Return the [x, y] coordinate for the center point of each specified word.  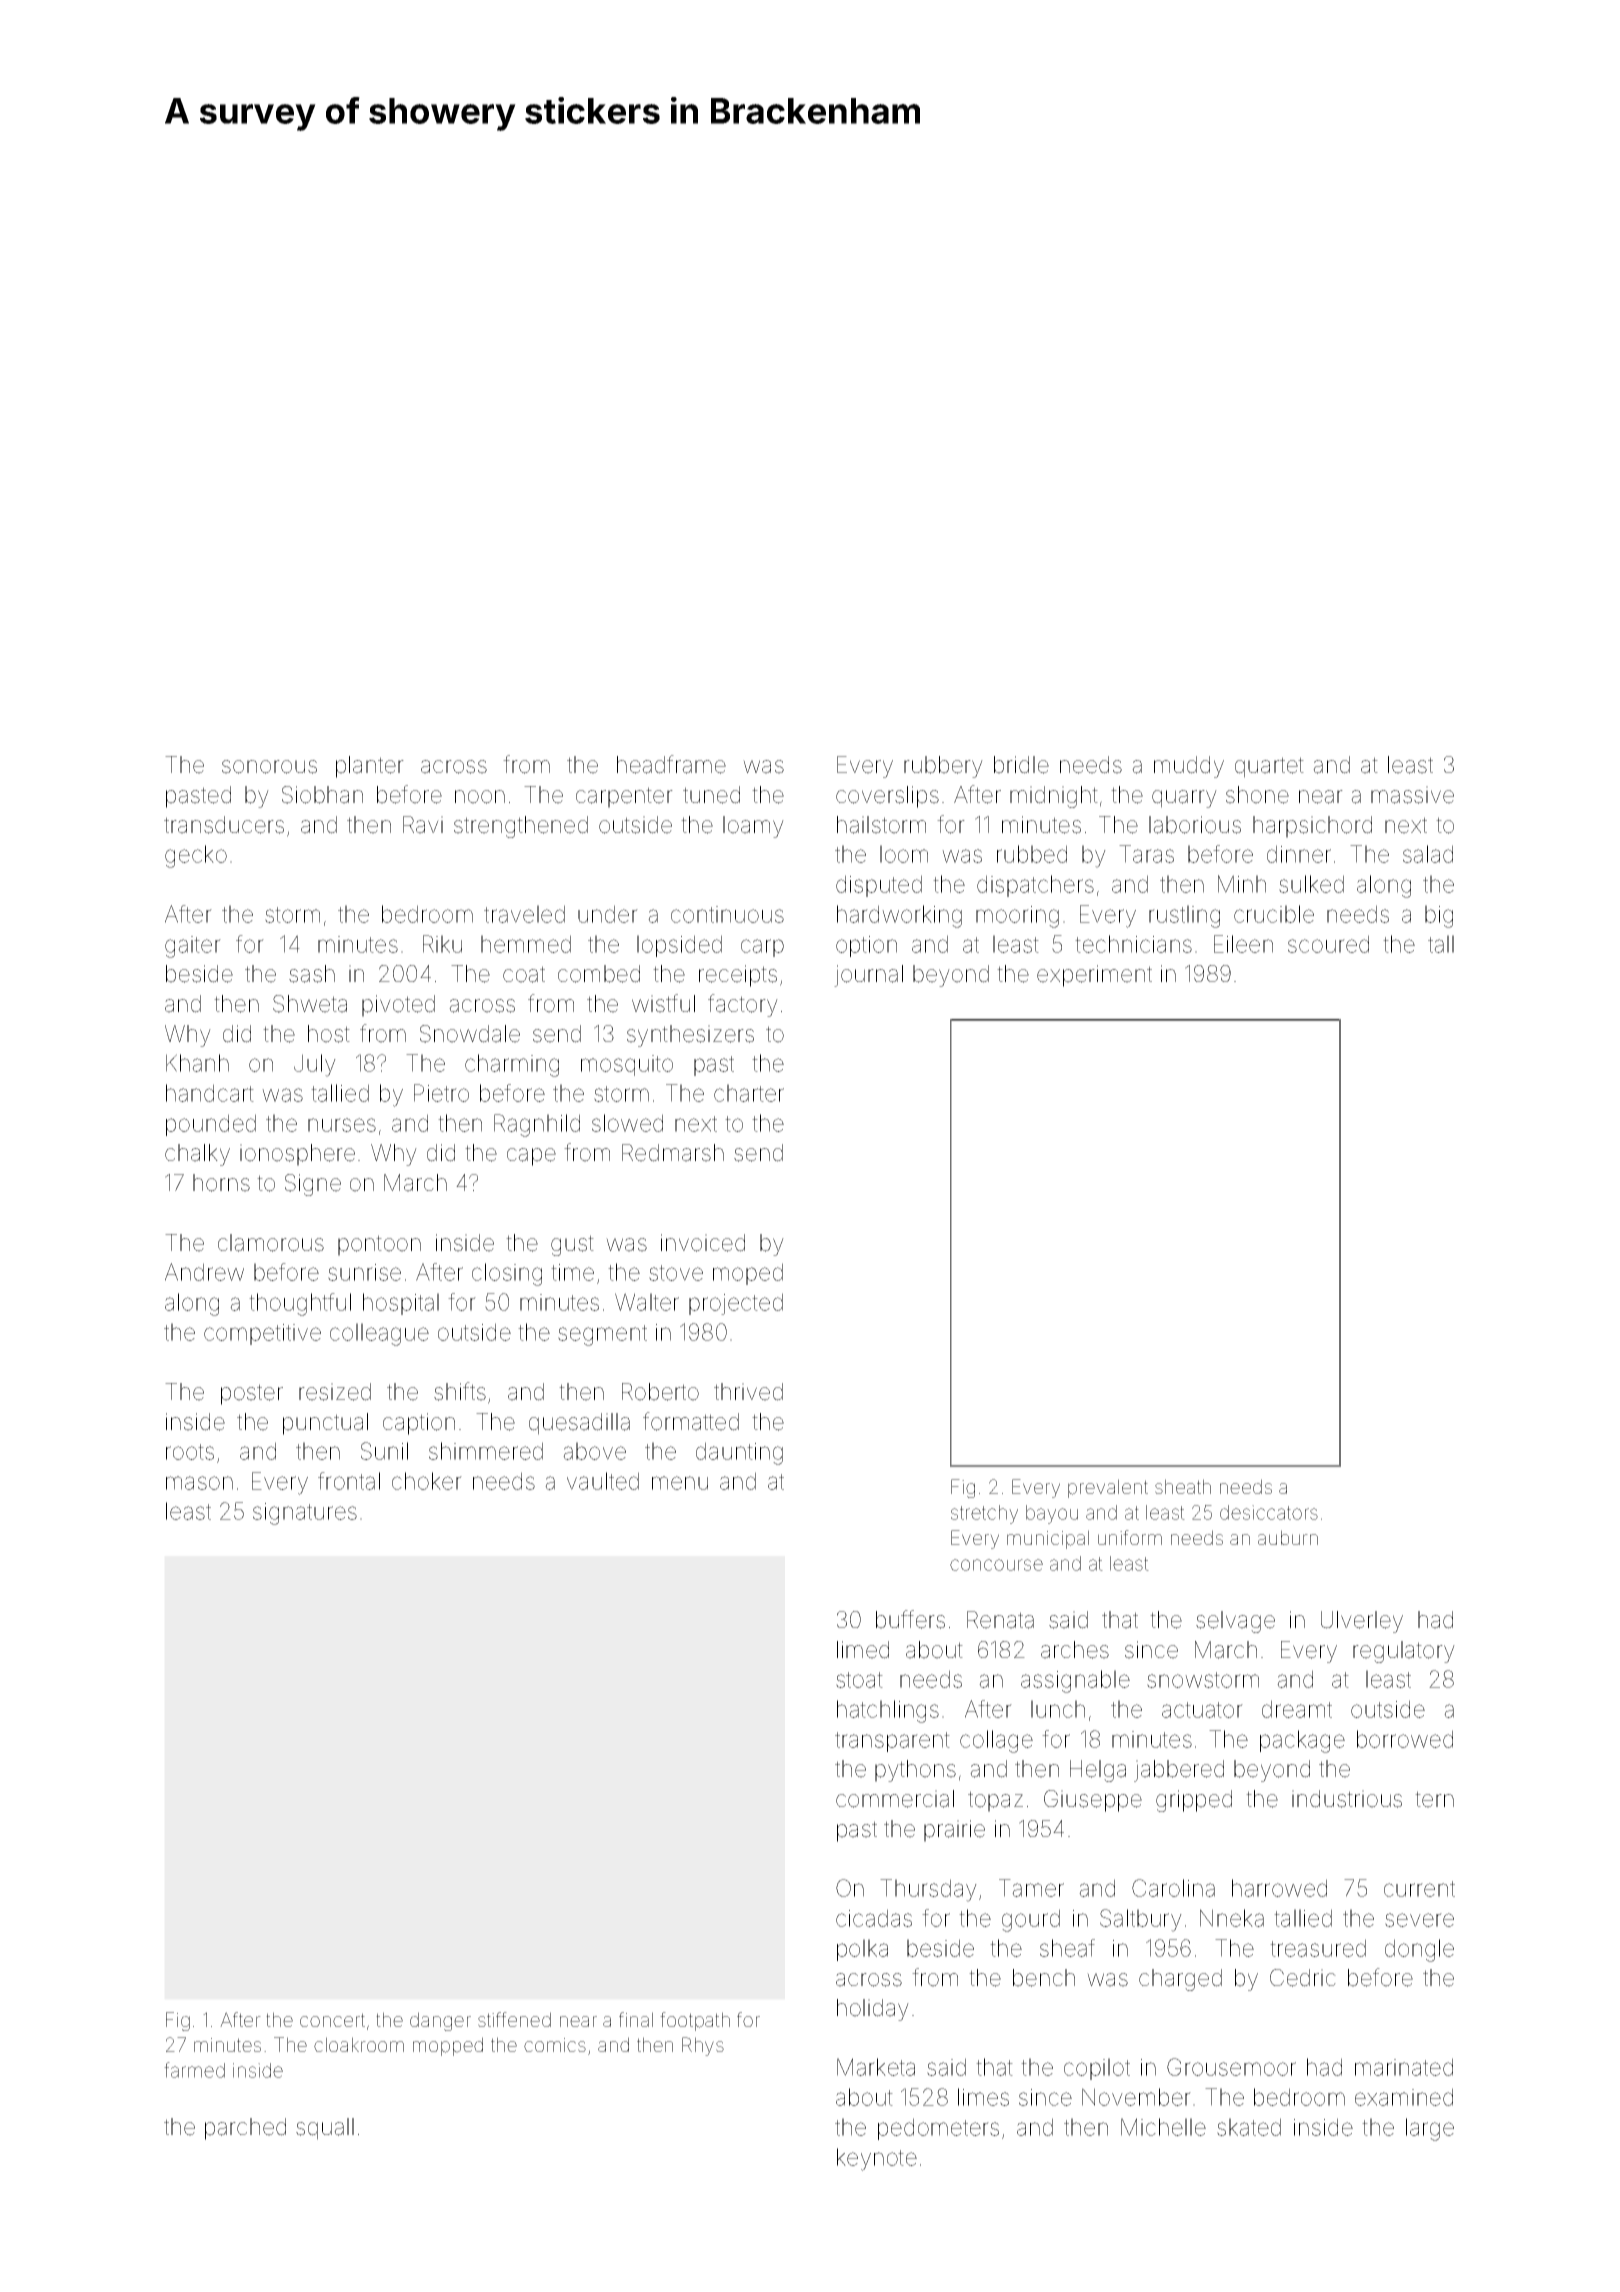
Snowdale [470, 1034]
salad [1428, 854]
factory [743, 1005]
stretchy [984, 1514]
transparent [892, 1742]
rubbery [943, 767]
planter [370, 767]
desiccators [1269, 1512]
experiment [1094, 976]
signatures [305, 1514]
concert [332, 2020]
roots [190, 1452]
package [1302, 1741]
